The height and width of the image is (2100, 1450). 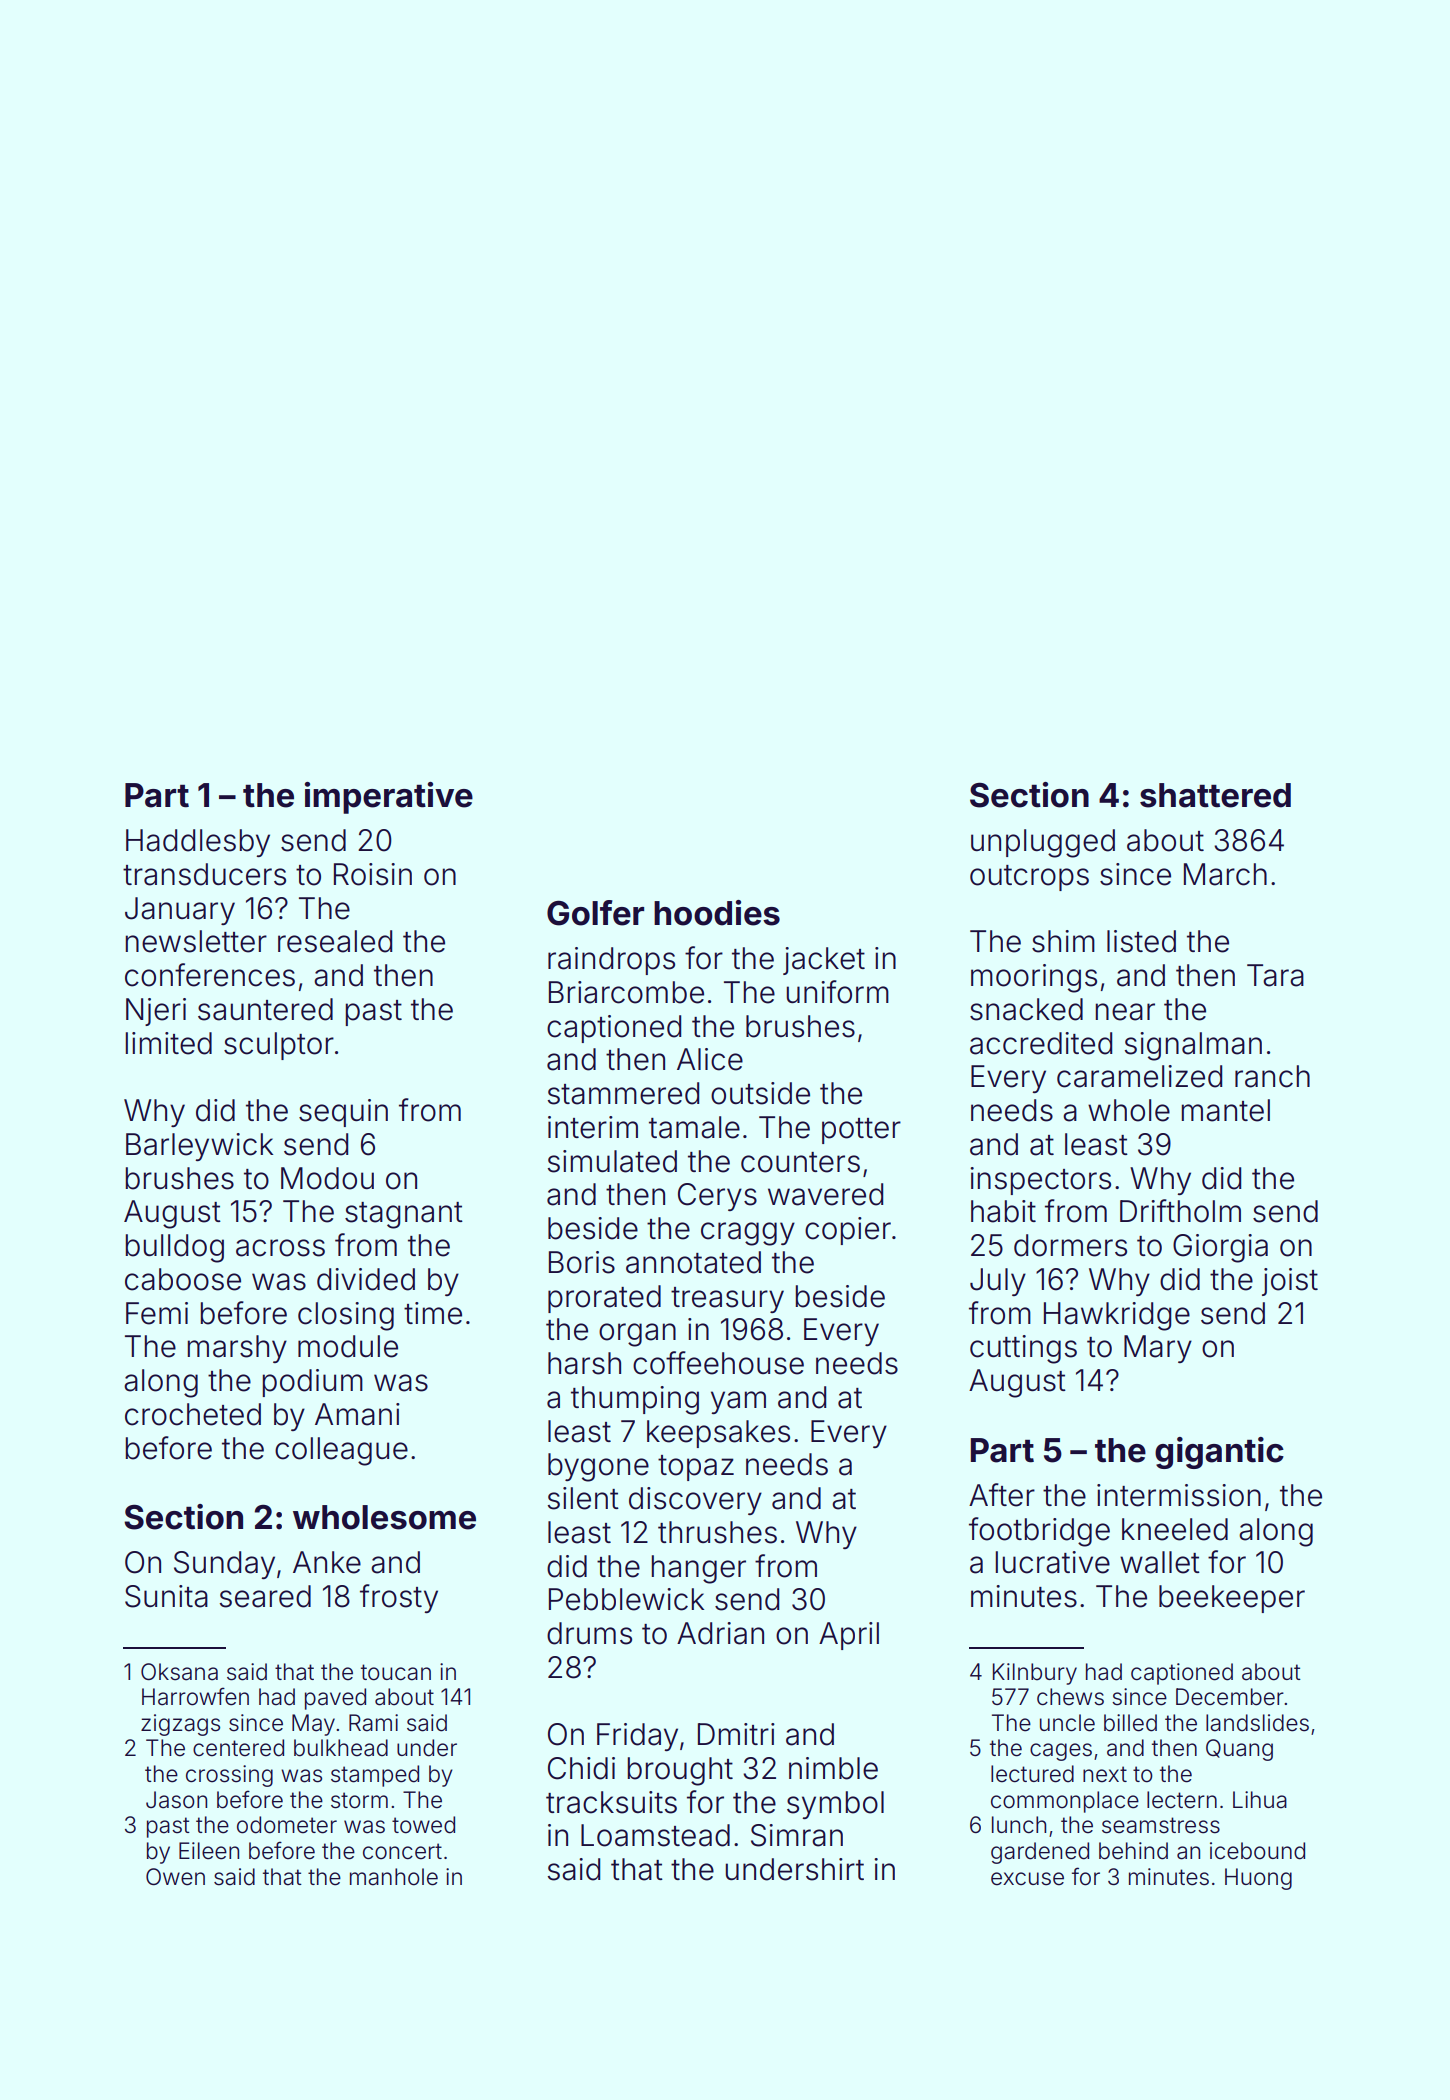 What do you see at coordinates (1226, 1110) in the image?
I see `mantel` at bounding box center [1226, 1110].
